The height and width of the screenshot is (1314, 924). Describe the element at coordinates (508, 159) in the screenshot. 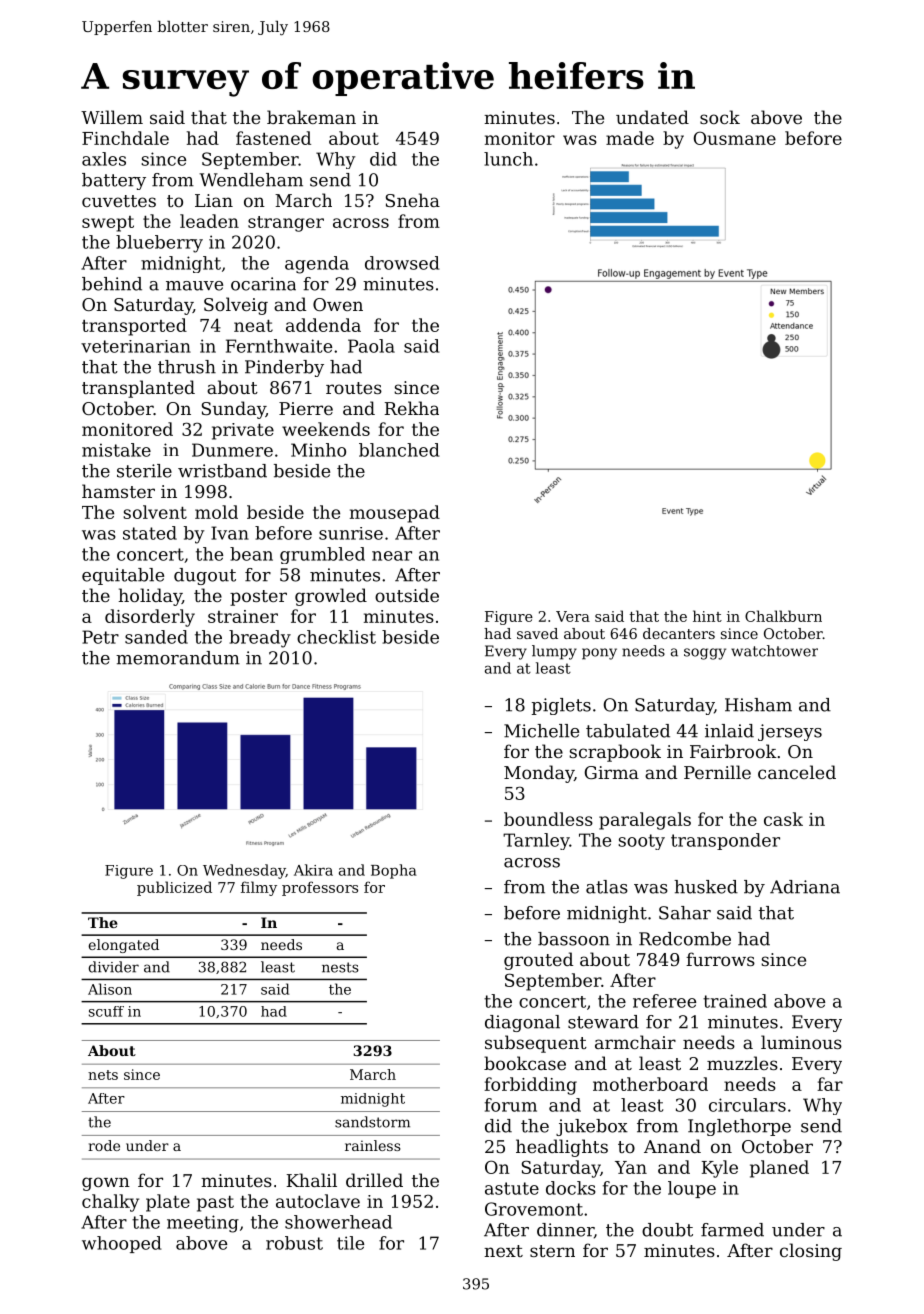

I see `lunch` at that location.
